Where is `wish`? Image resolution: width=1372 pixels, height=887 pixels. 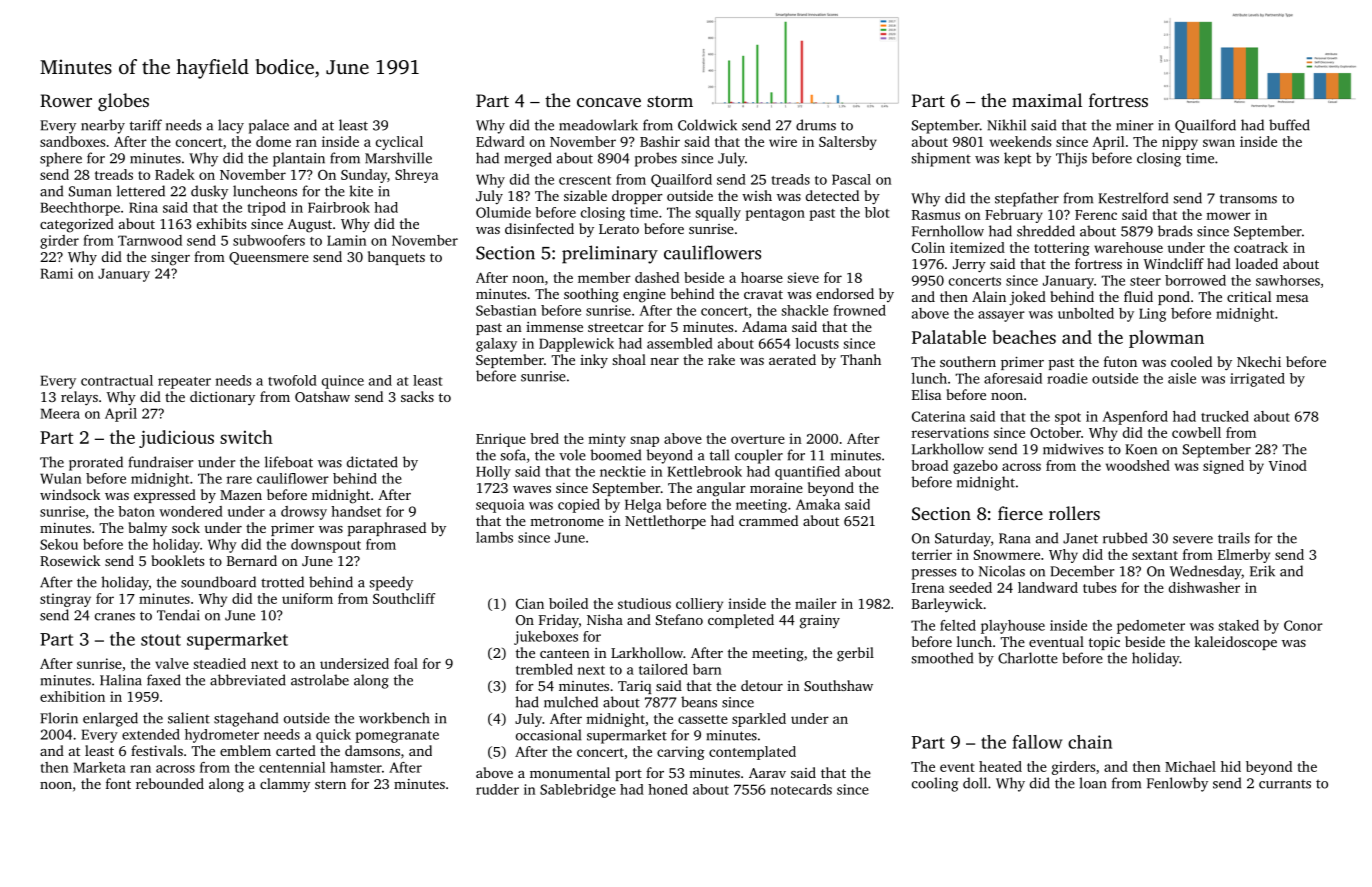
wish is located at coordinates (757, 195).
